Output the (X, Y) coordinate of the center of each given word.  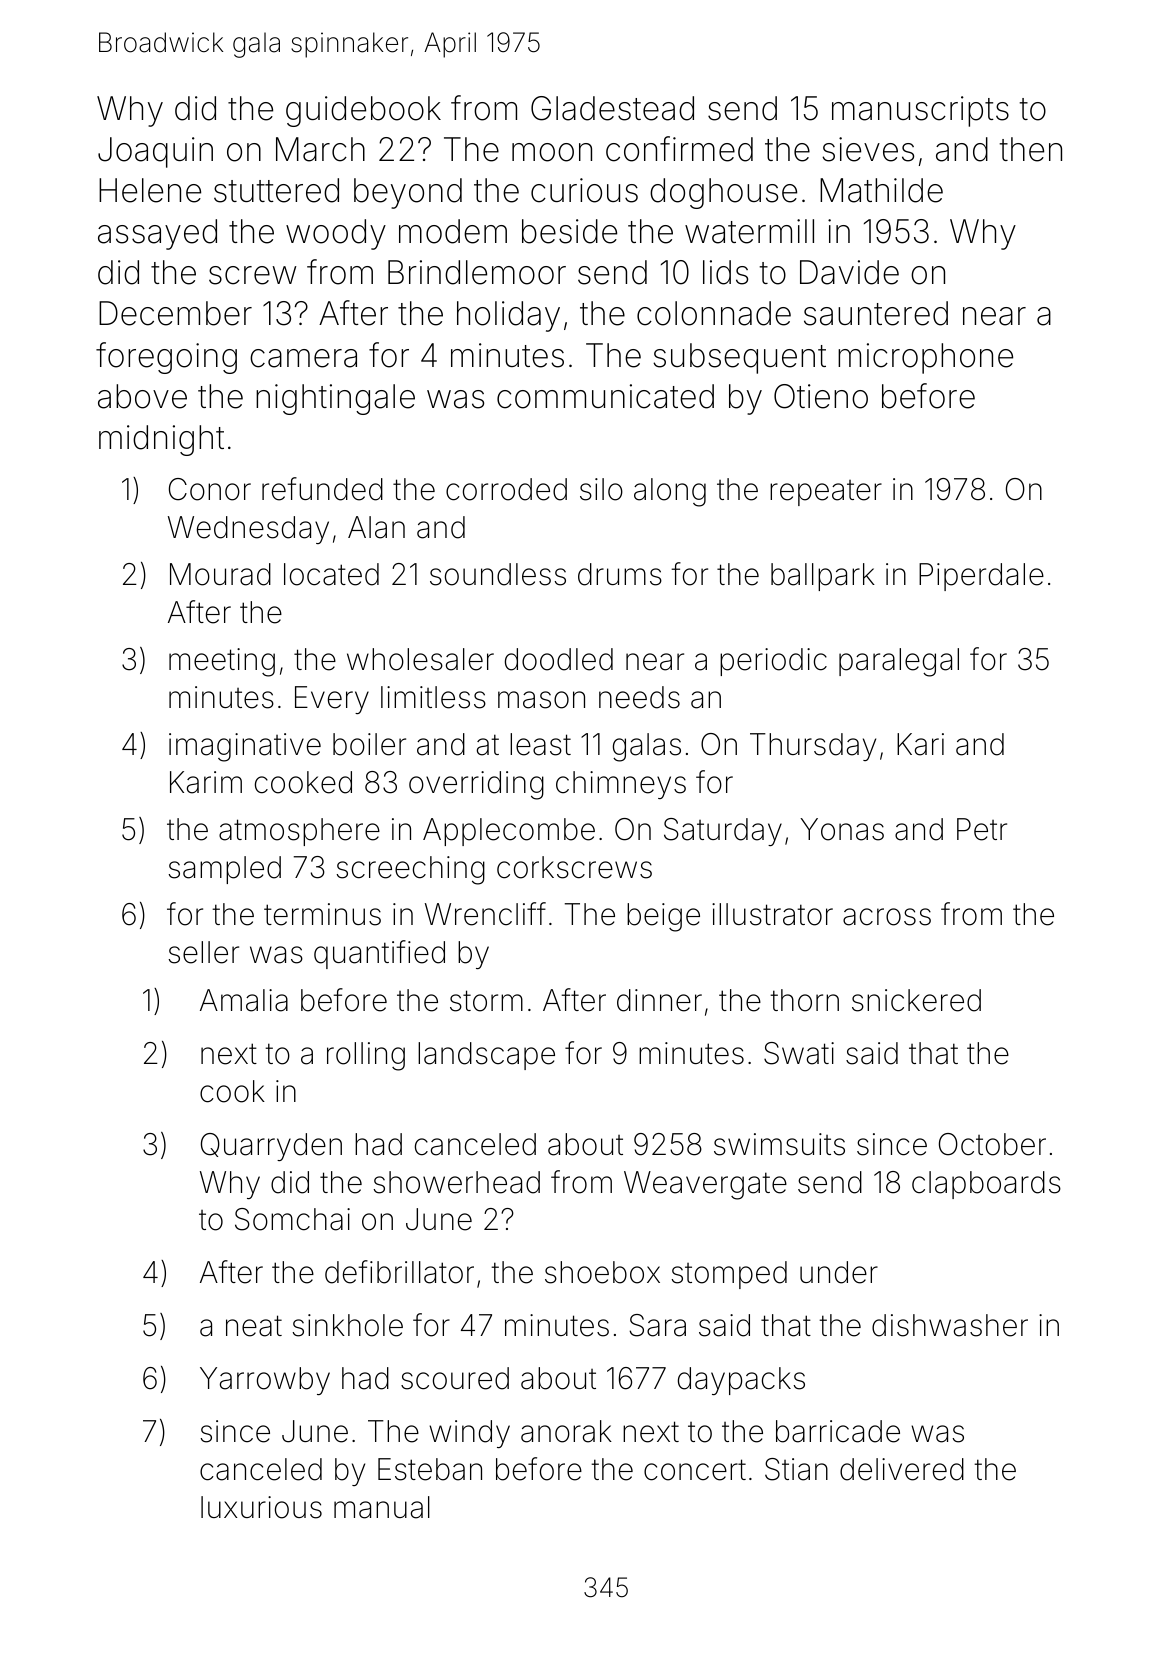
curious (584, 190)
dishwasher (950, 1325)
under (839, 1272)
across (887, 917)
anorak (566, 1431)
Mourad (220, 574)
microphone (925, 358)
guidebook (363, 111)
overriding (476, 785)
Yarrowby (265, 1381)
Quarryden (271, 1147)
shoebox (602, 1272)
